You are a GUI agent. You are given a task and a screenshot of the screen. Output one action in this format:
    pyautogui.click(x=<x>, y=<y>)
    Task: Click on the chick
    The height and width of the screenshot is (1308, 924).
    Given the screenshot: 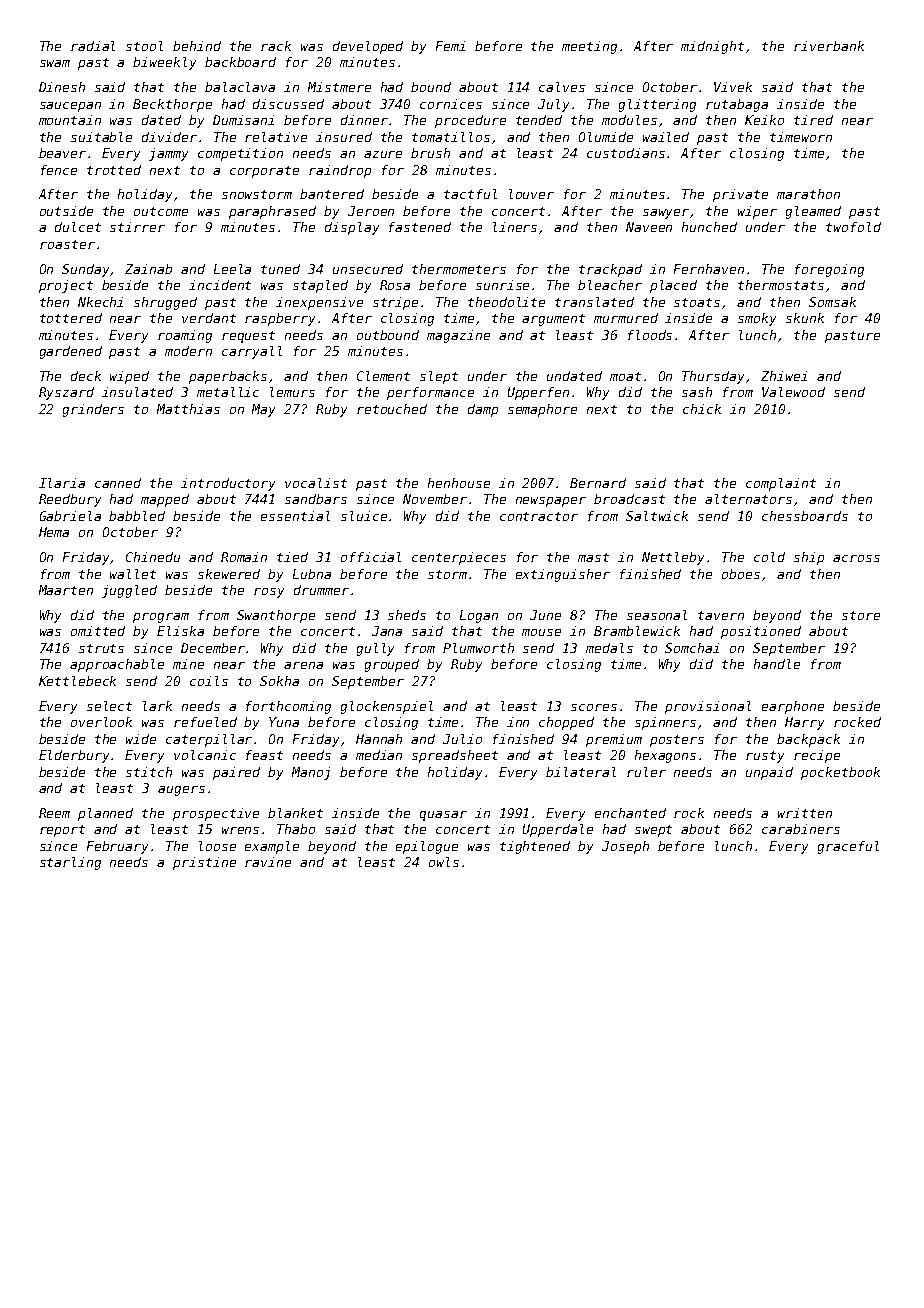 What is the action you would take?
    pyautogui.click(x=702, y=409)
